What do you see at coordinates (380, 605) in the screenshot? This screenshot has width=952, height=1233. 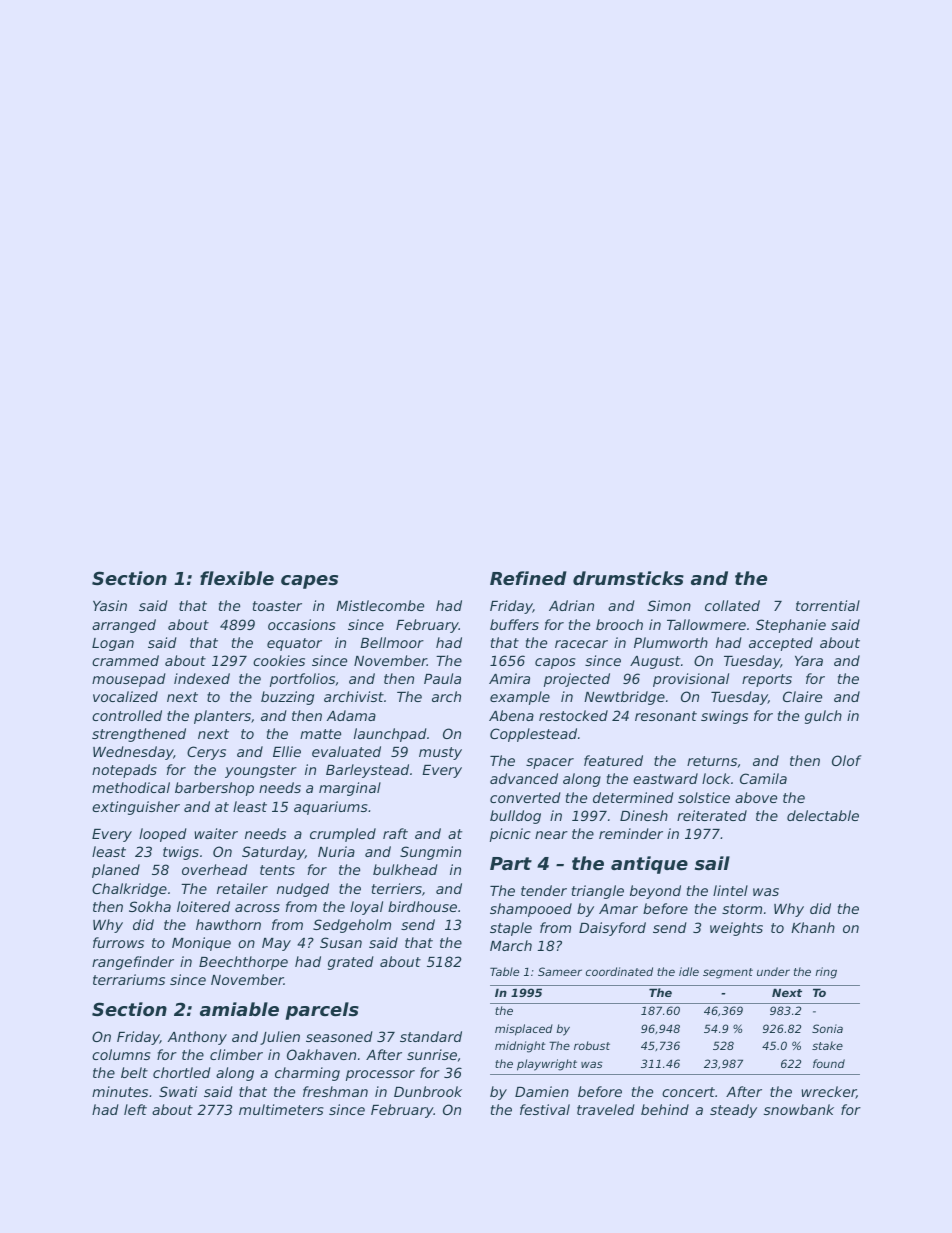 I see `Mistlecombe` at bounding box center [380, 605].
